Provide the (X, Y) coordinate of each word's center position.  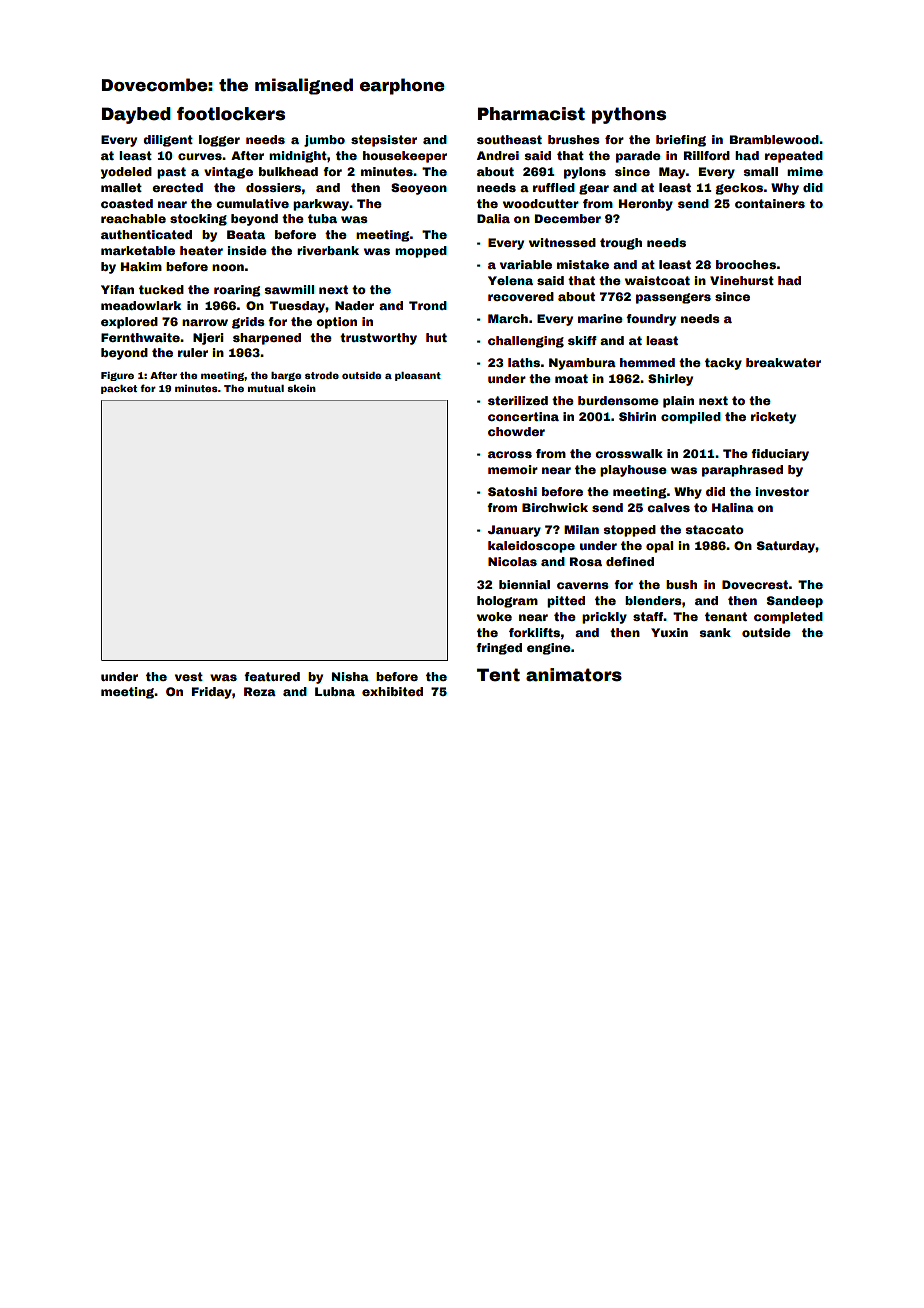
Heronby (646, 205)
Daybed (136, 115)
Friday (212, 693)
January (514, 531)
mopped (421, 252)
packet (119, 389)
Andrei (498, 155)
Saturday (786, 547)
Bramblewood (774, 139)
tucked (161, 289)
